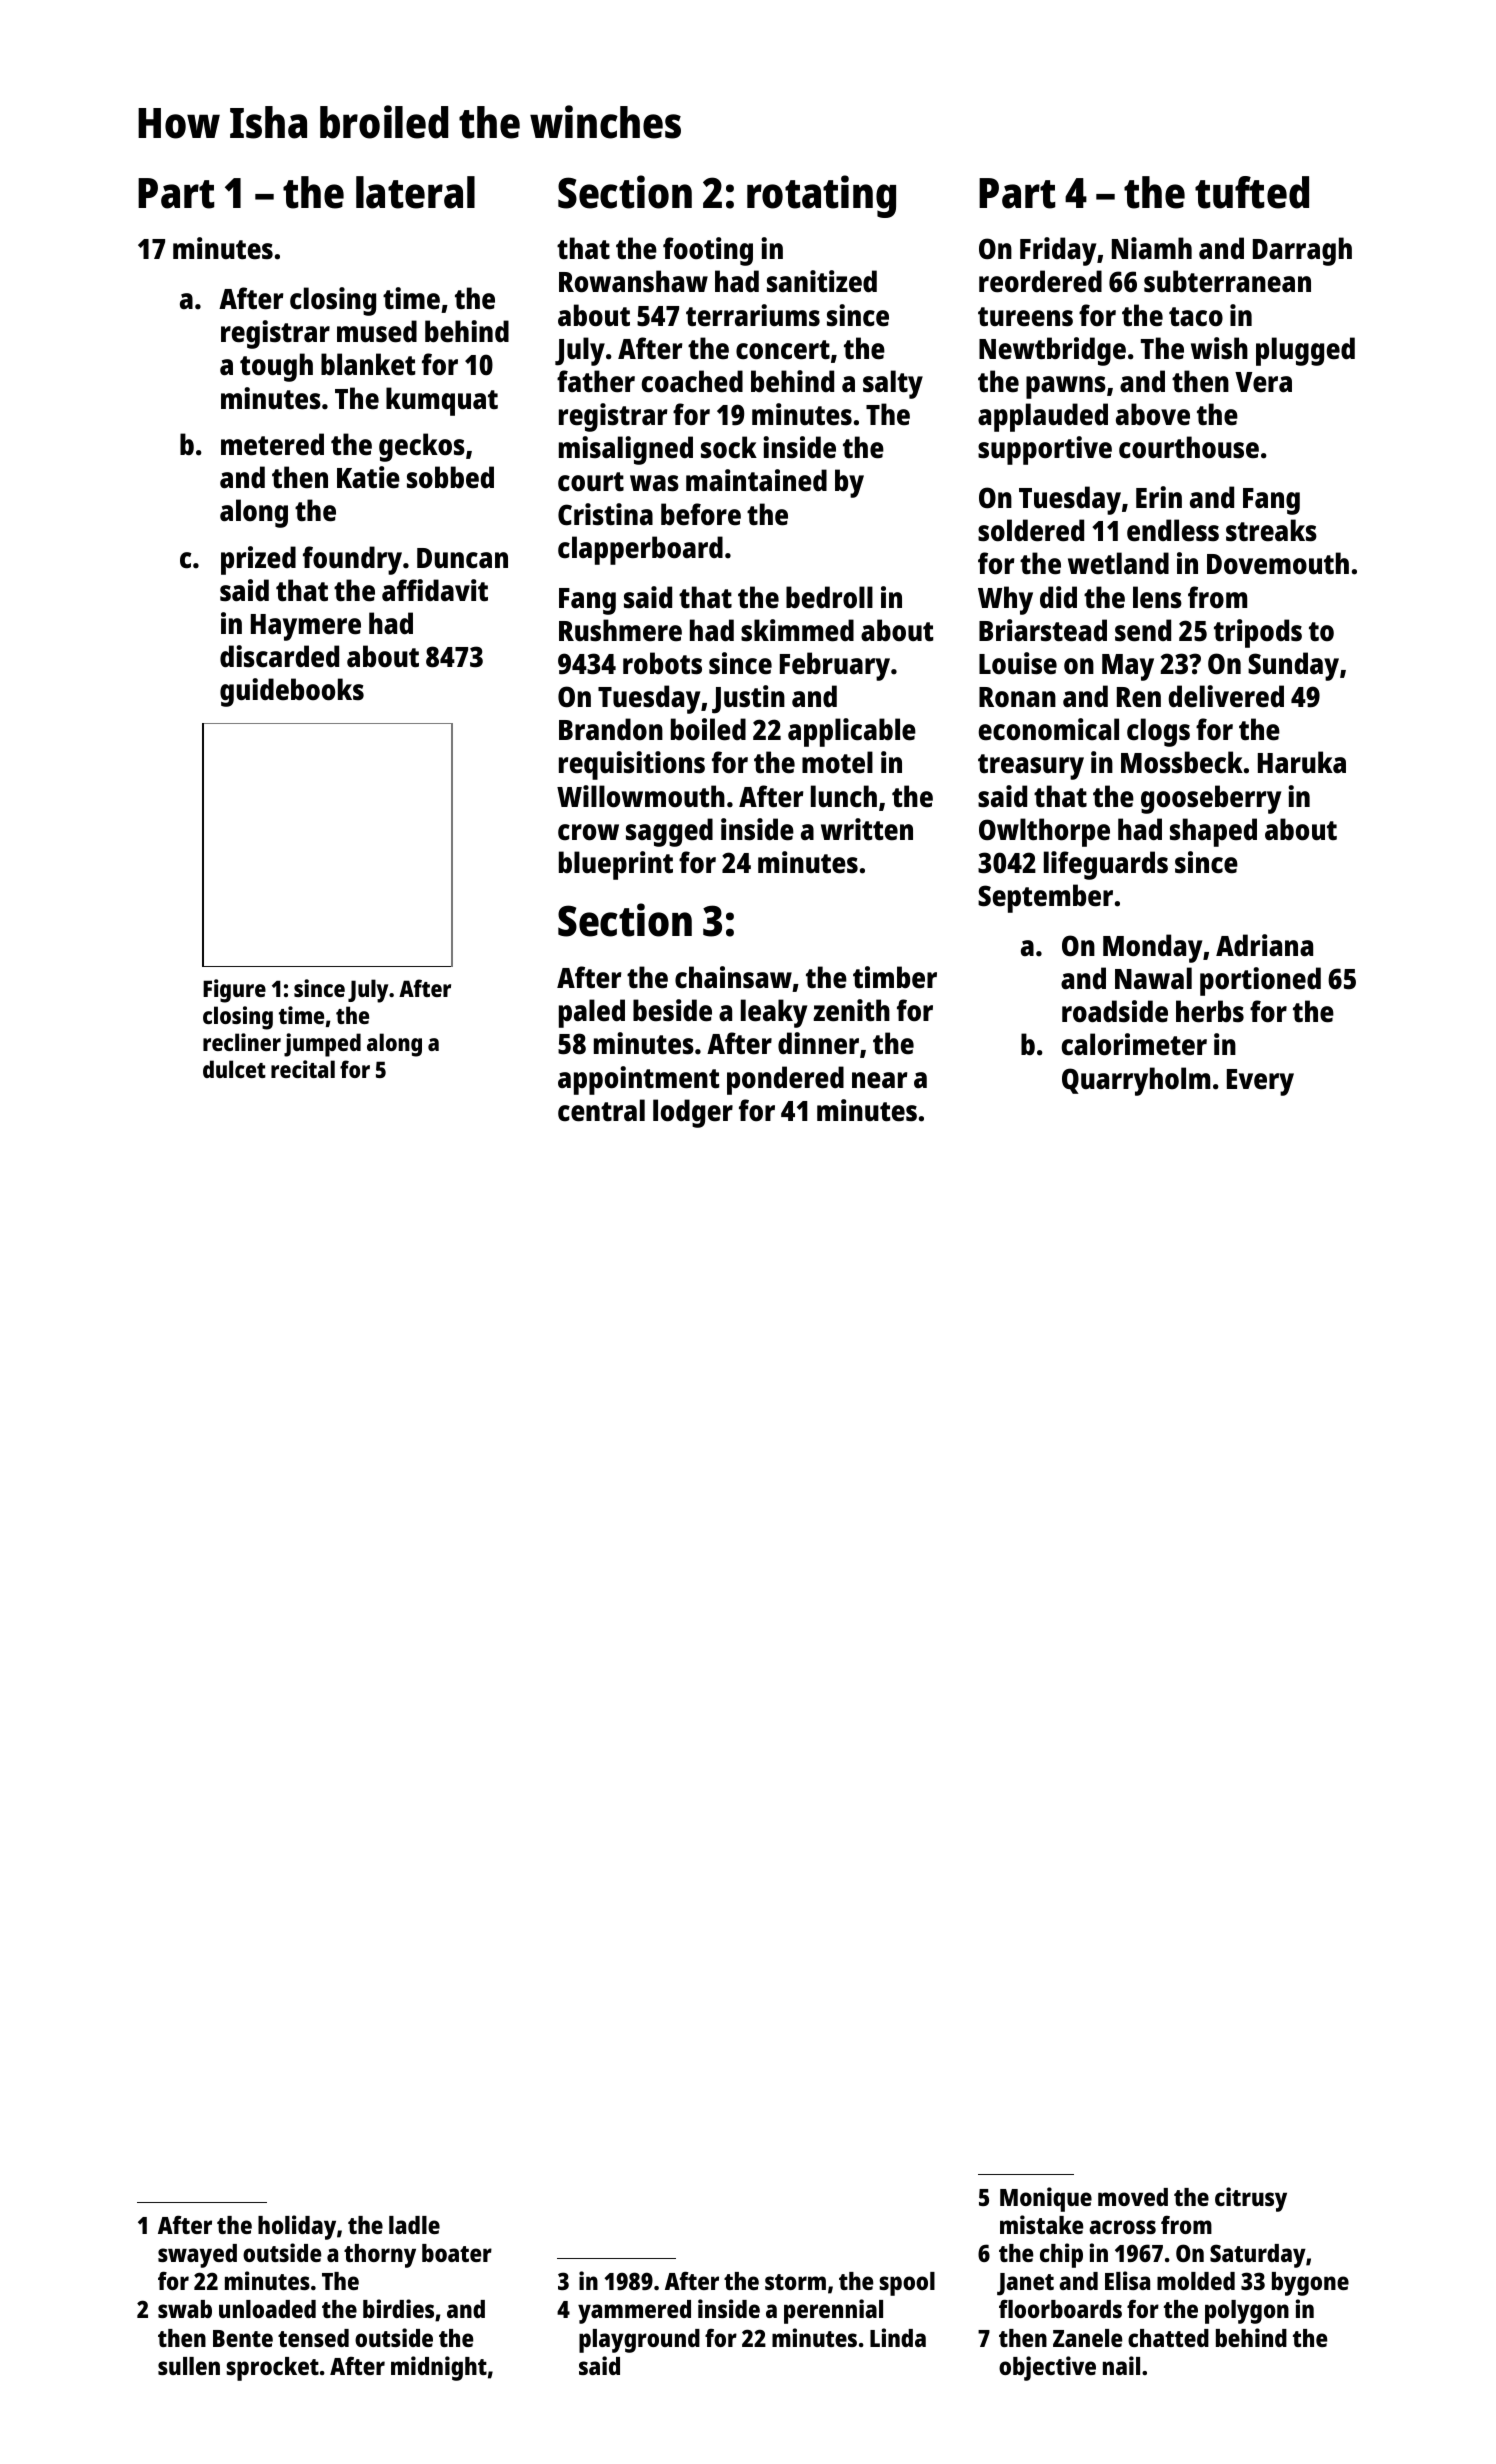  Describe the element at coordinates (616, 865) in the document. I see `blueprint` at that location.
